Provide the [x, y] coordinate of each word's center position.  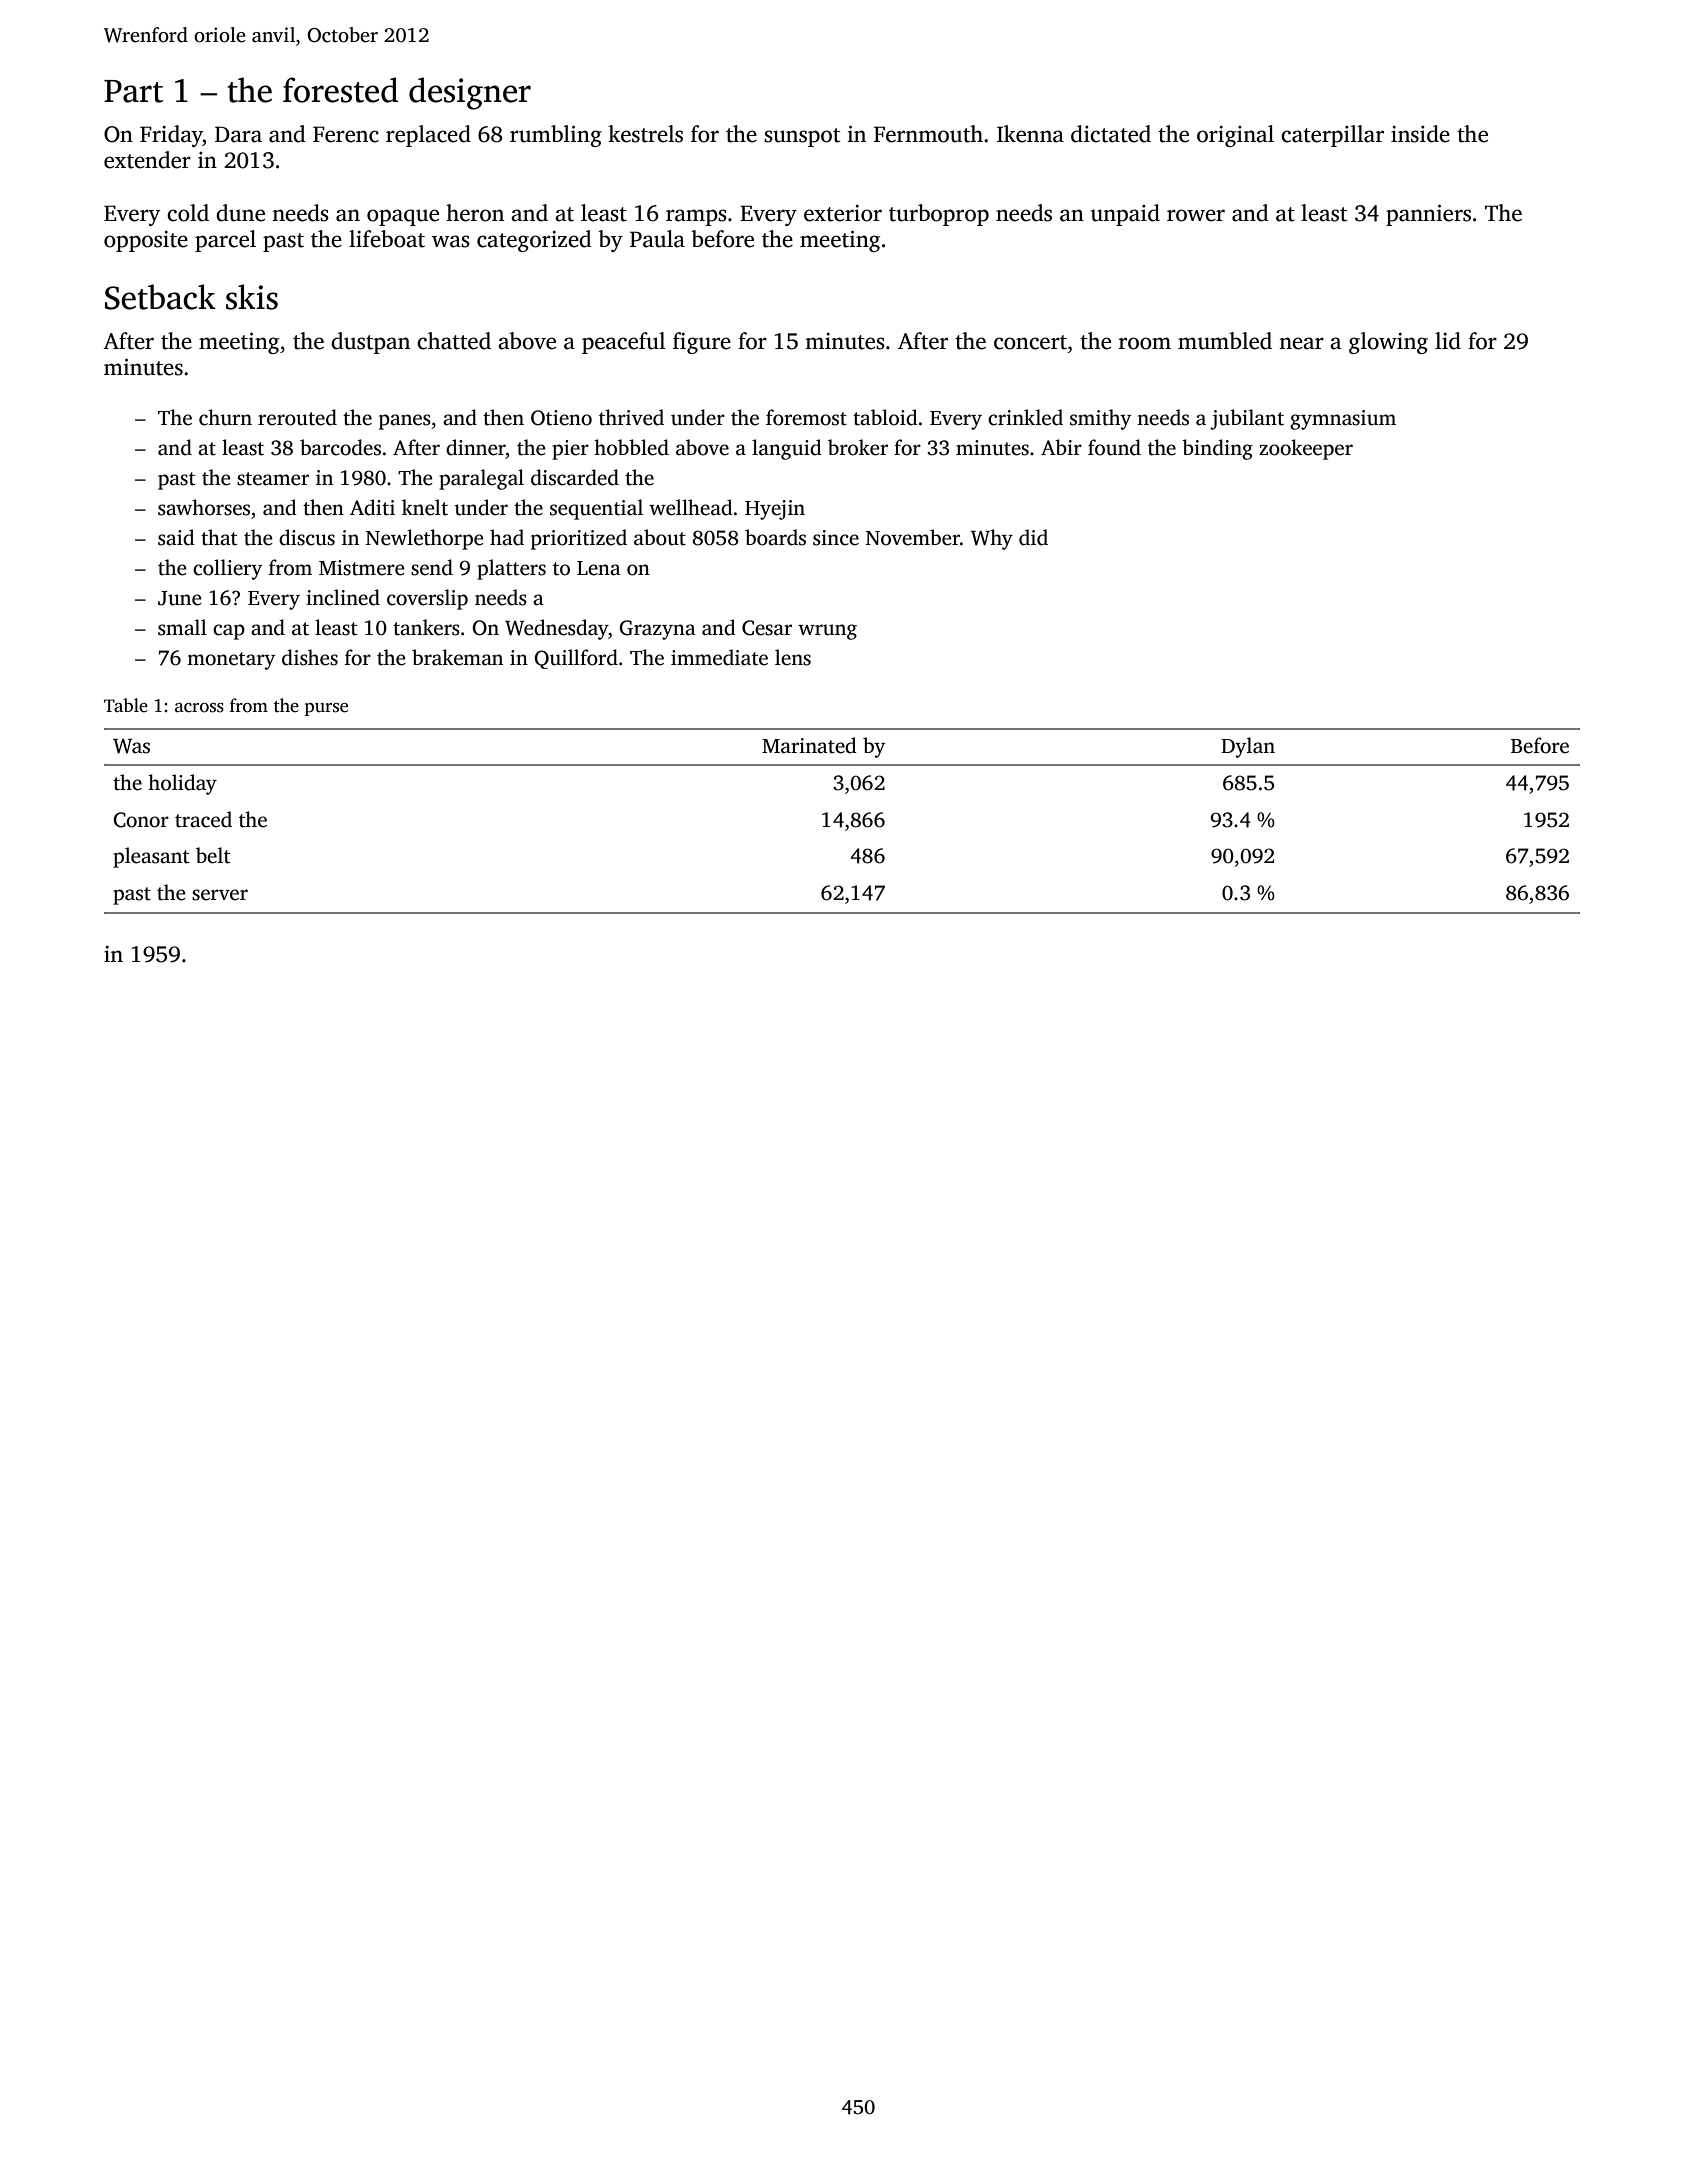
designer [470, 93]
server [220, 895]
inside [1420, 134]
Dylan [1248, 747]
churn [225, 417]
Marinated [809, 745]
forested [340, 90]
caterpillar [1332, 136]
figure [702, 343]
